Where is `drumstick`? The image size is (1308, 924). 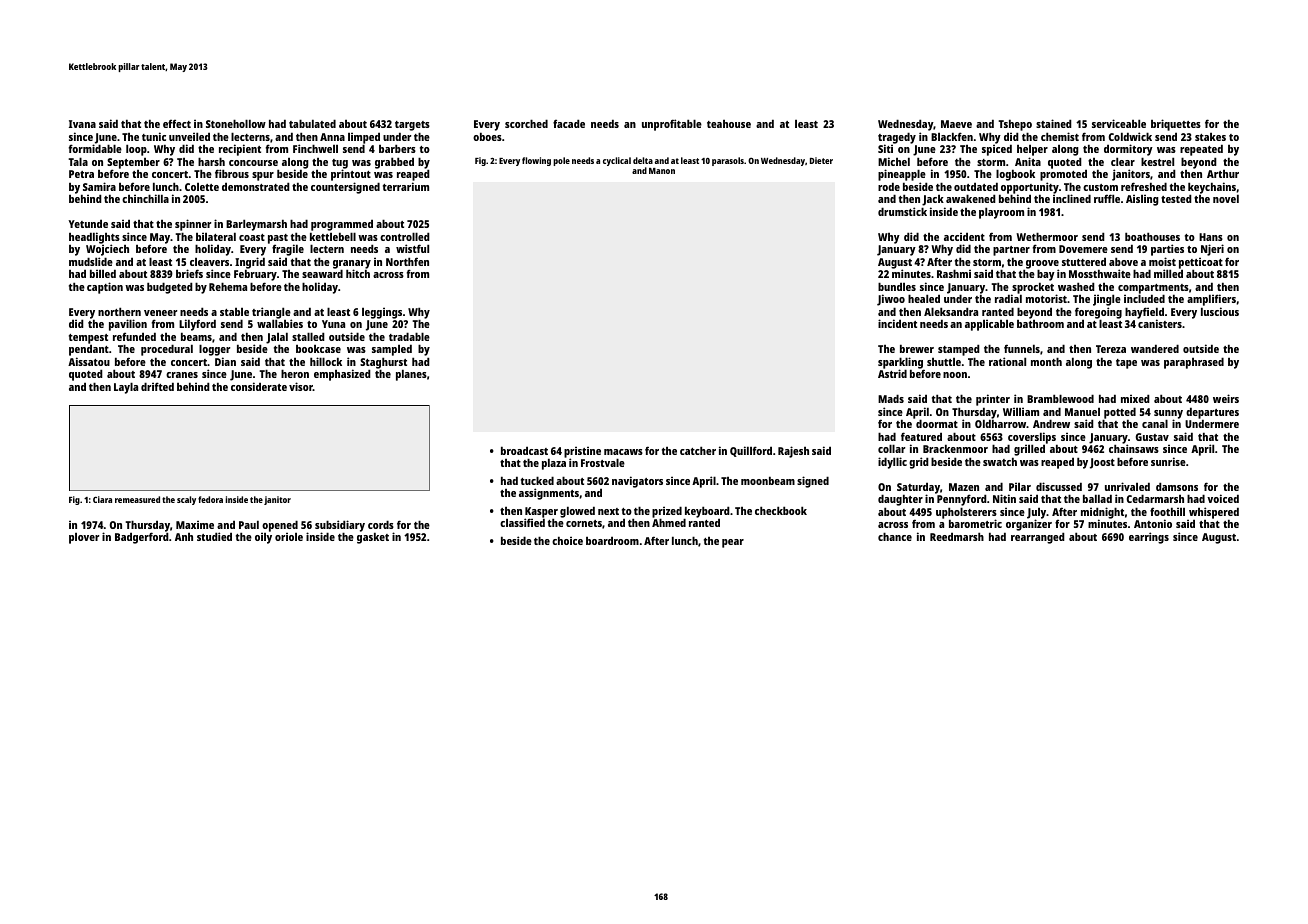 drumstick is located at coordinates (902, 211).
